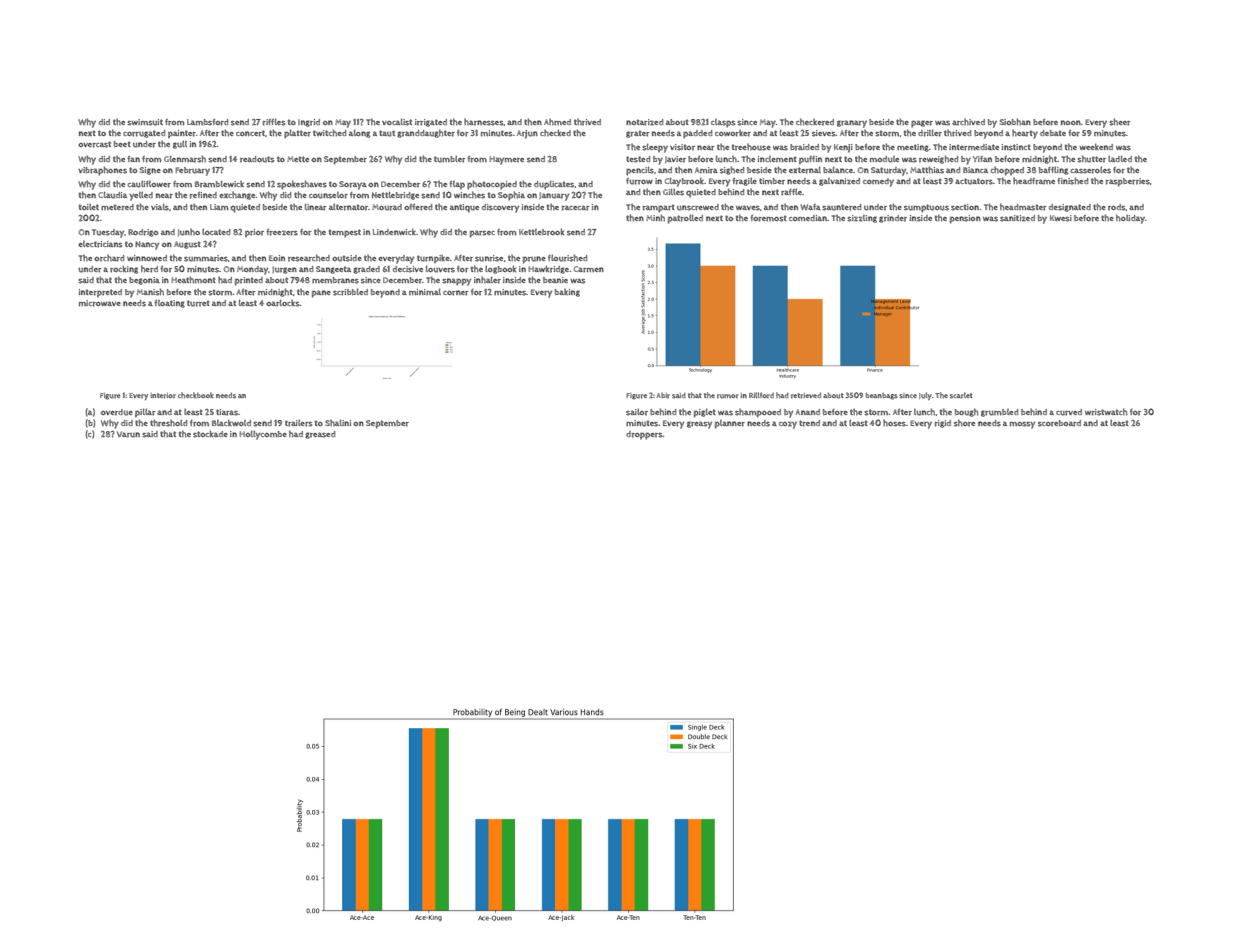 The height and width of the image is (952, 1233). What do you see at coordinates (169, 304) in the image?
I see `floating` at bounding box center [169, 304].
